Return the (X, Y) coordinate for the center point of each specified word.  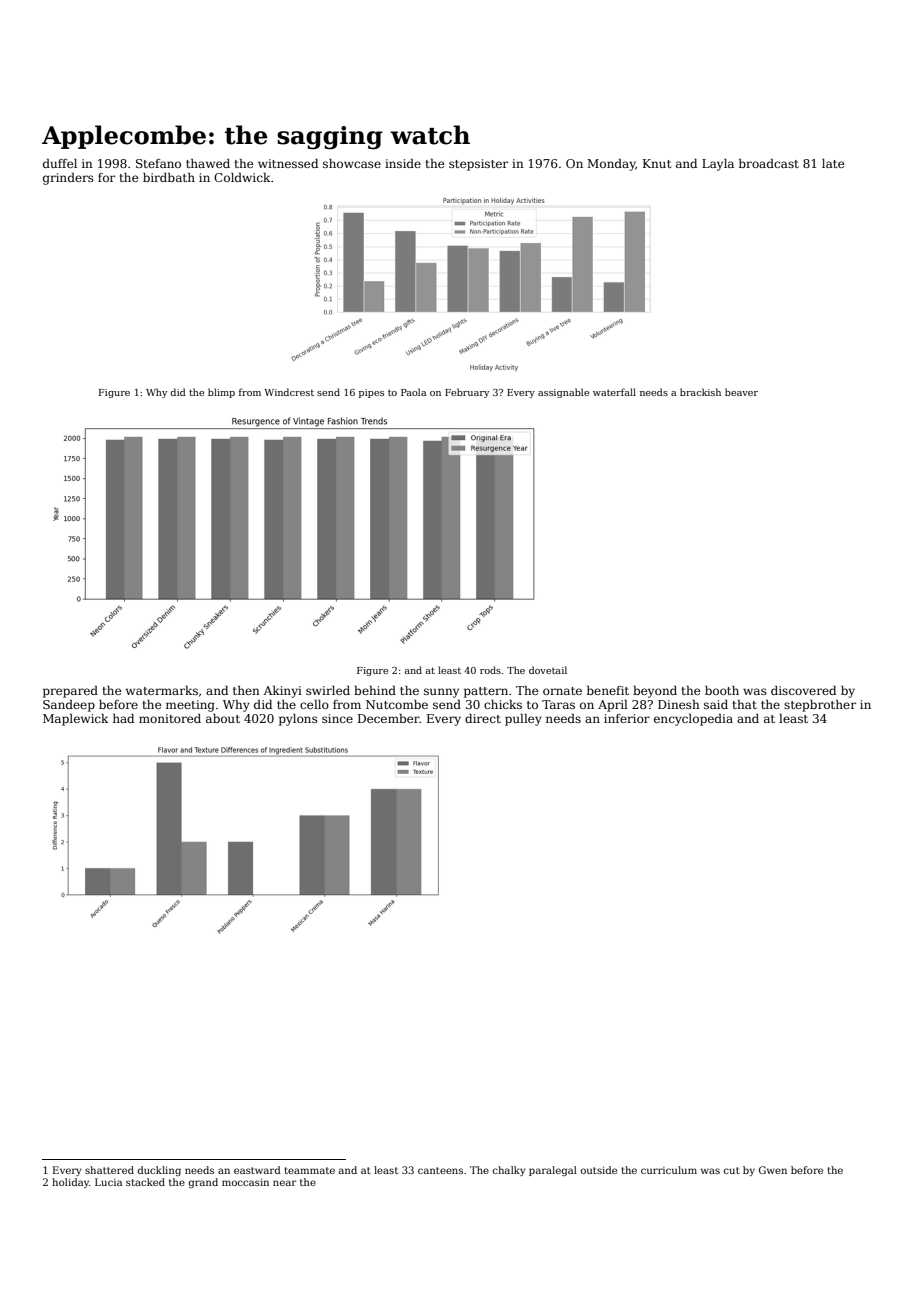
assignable (563, 393)
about (223, 718)
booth (722, 690)
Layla (718, 165)
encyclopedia (693, 720)
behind (375, 690)
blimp (221, 393)
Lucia (108, 1182)
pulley (523, 720)
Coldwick (242, 177)
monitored (170, 718)
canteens (440, 1170)
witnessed (288, 163)
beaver (741, 392)
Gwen (773, 1170)
